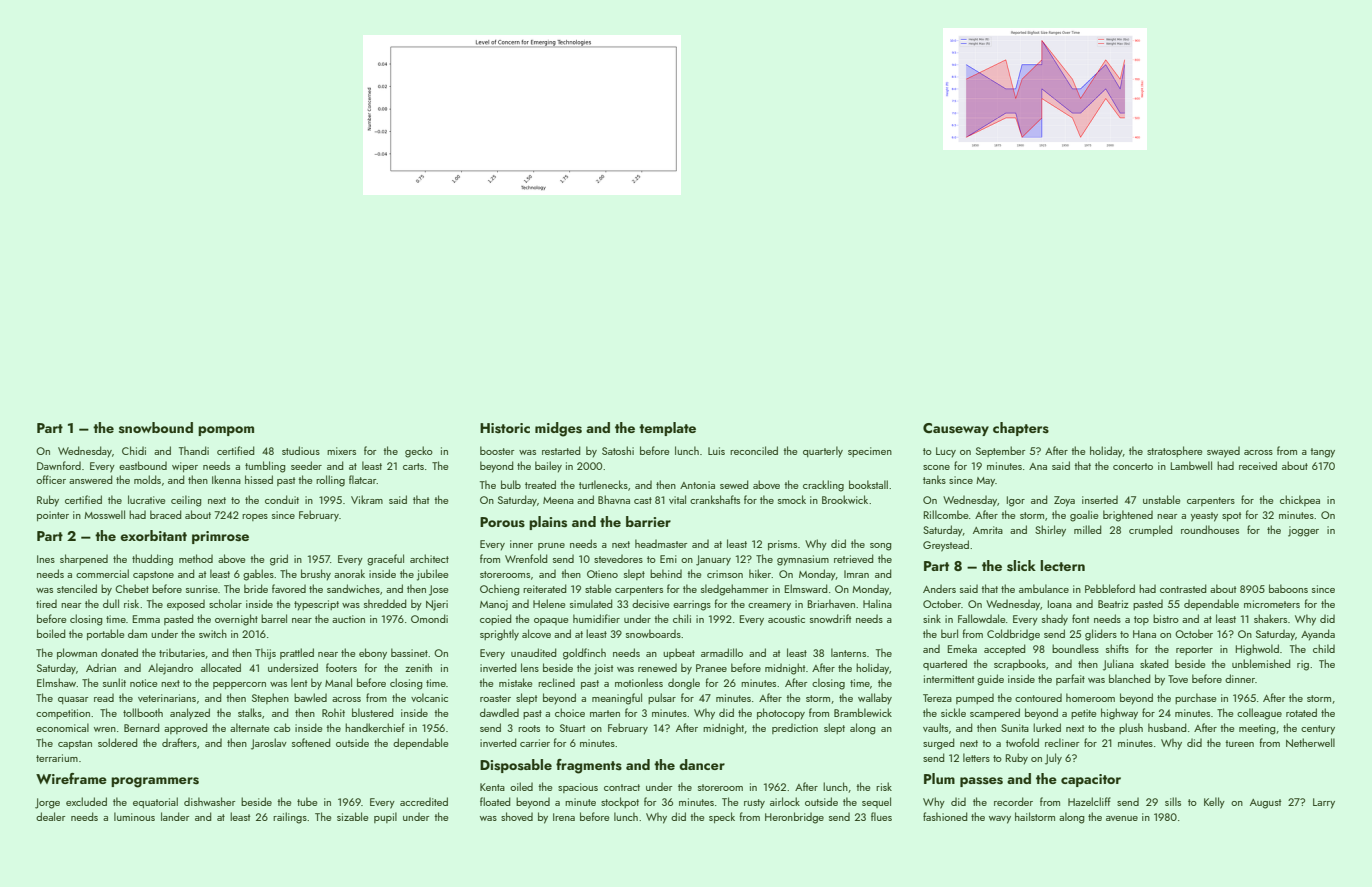 The height and width of the screenshot is (887, 1372). I want to click on pointer, so click(53, 516).
